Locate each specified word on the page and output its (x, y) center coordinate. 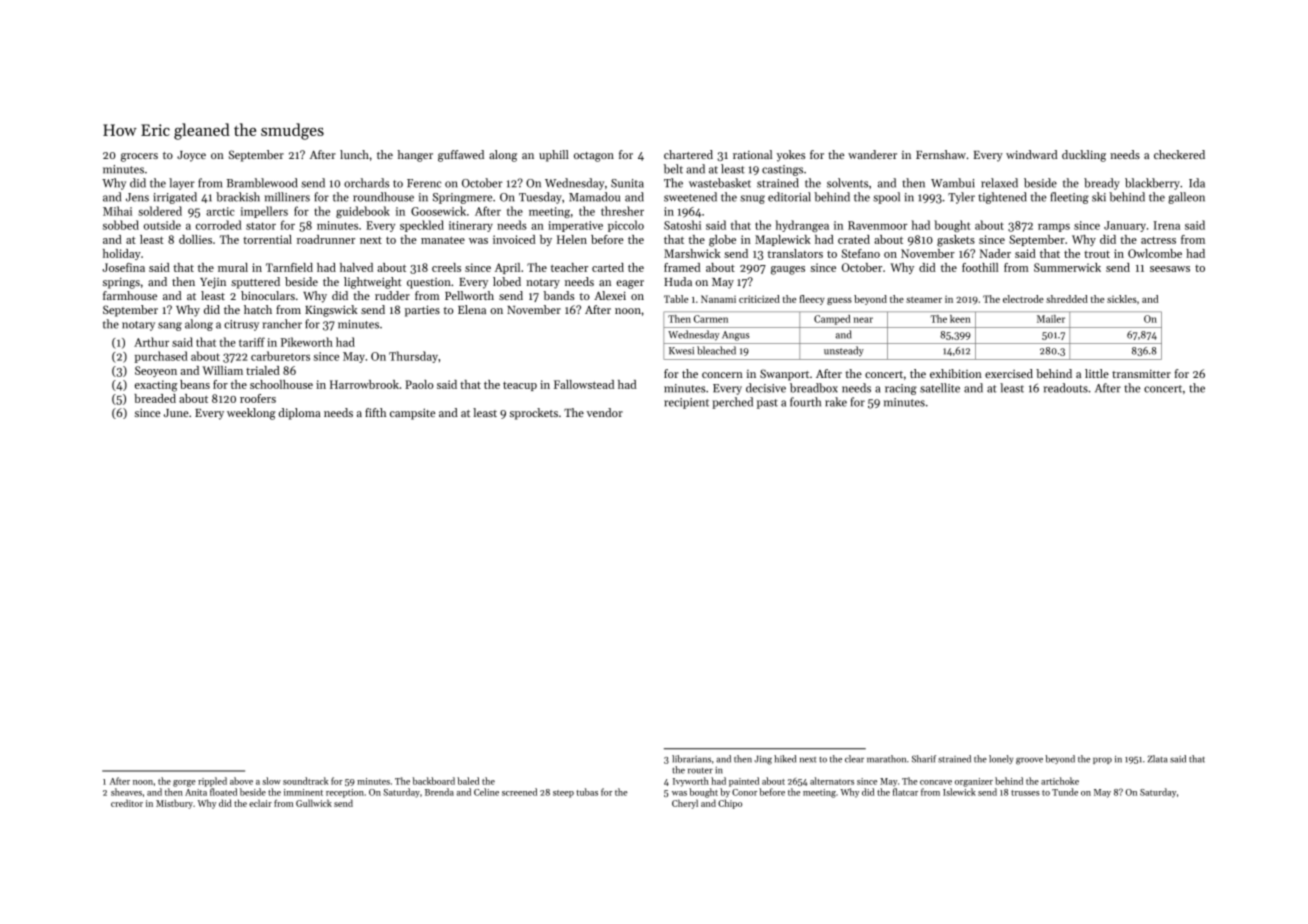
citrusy (241, 325)
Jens (137, 197)
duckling (1084, 156)
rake (836, 402)
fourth (805, 402)
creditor (127, 803)
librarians (691, 759)
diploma (299, 414)
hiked (785, 759)
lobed (507, 281)
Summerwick (1067, 267)
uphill (554, 156)
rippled (212, 782)
